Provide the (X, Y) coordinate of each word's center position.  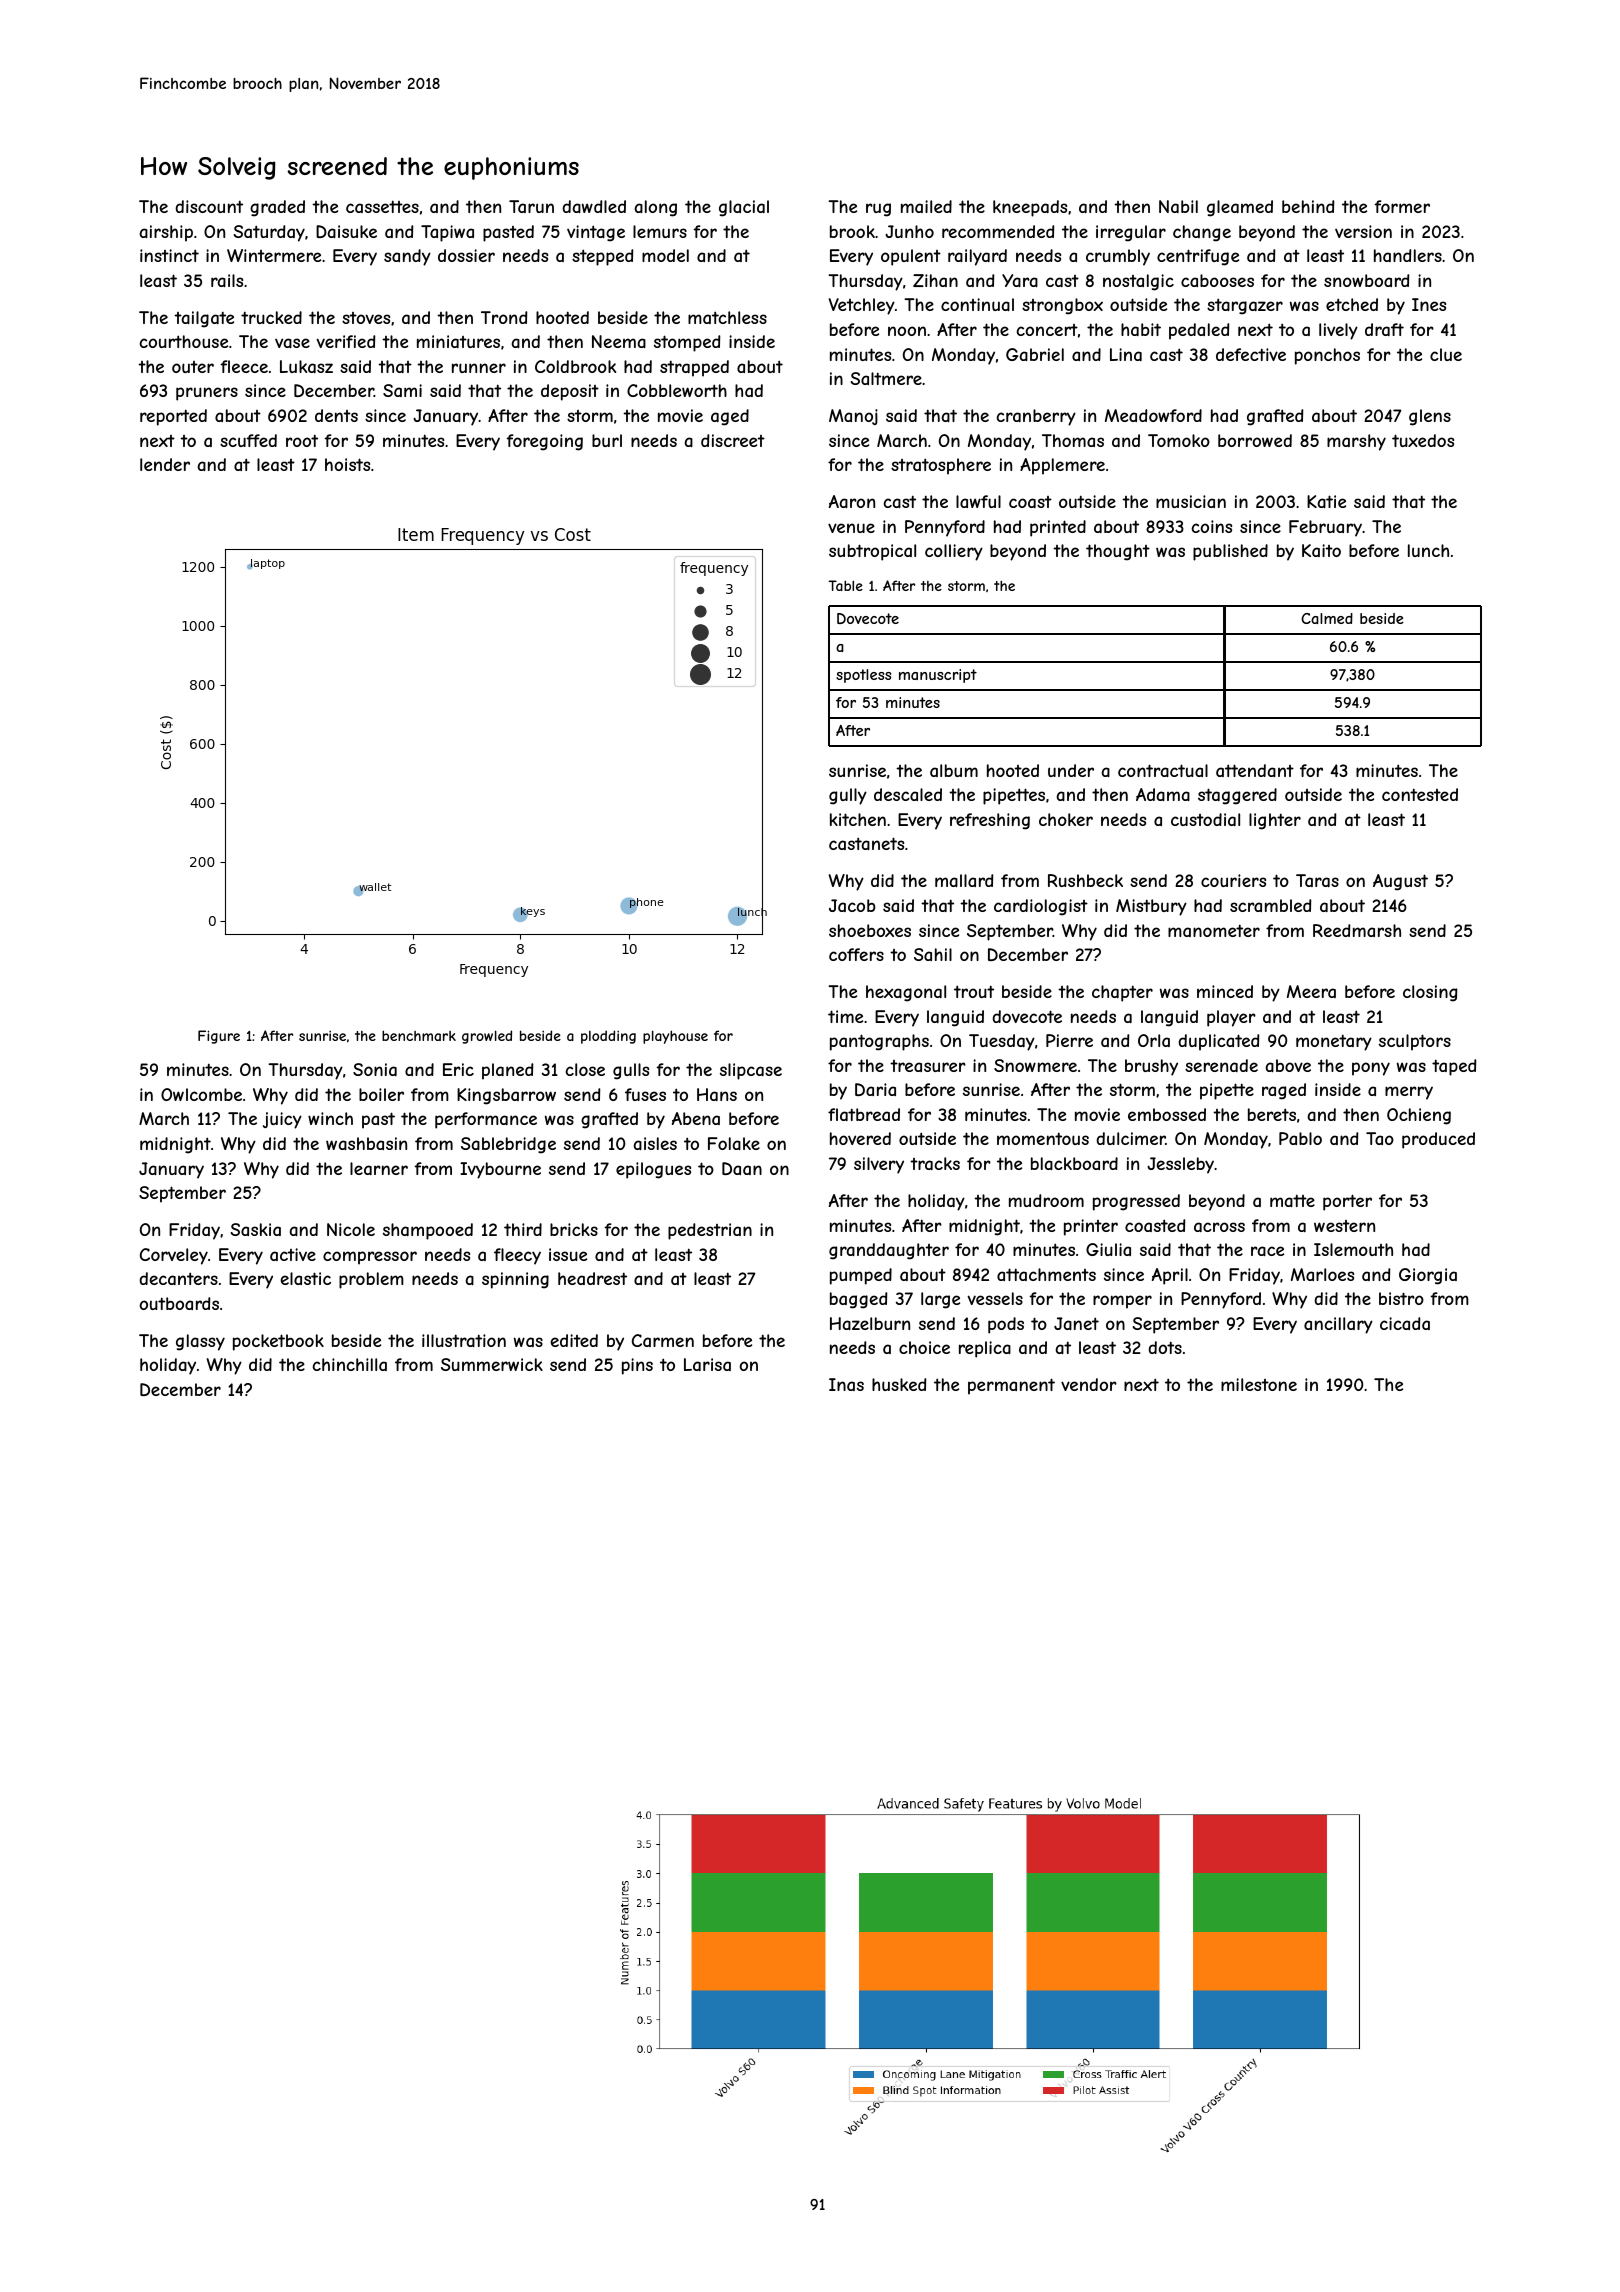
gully (848, 796)
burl (607, 440)
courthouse (184, 341)
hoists (347, 464)
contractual (1163, 770)
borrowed (1255, 440)
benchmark (419, 1035)
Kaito (1321, 550)
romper (1122, 1302)
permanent (1011, 1386)
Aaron (852, 501)
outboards (179, 1303)
